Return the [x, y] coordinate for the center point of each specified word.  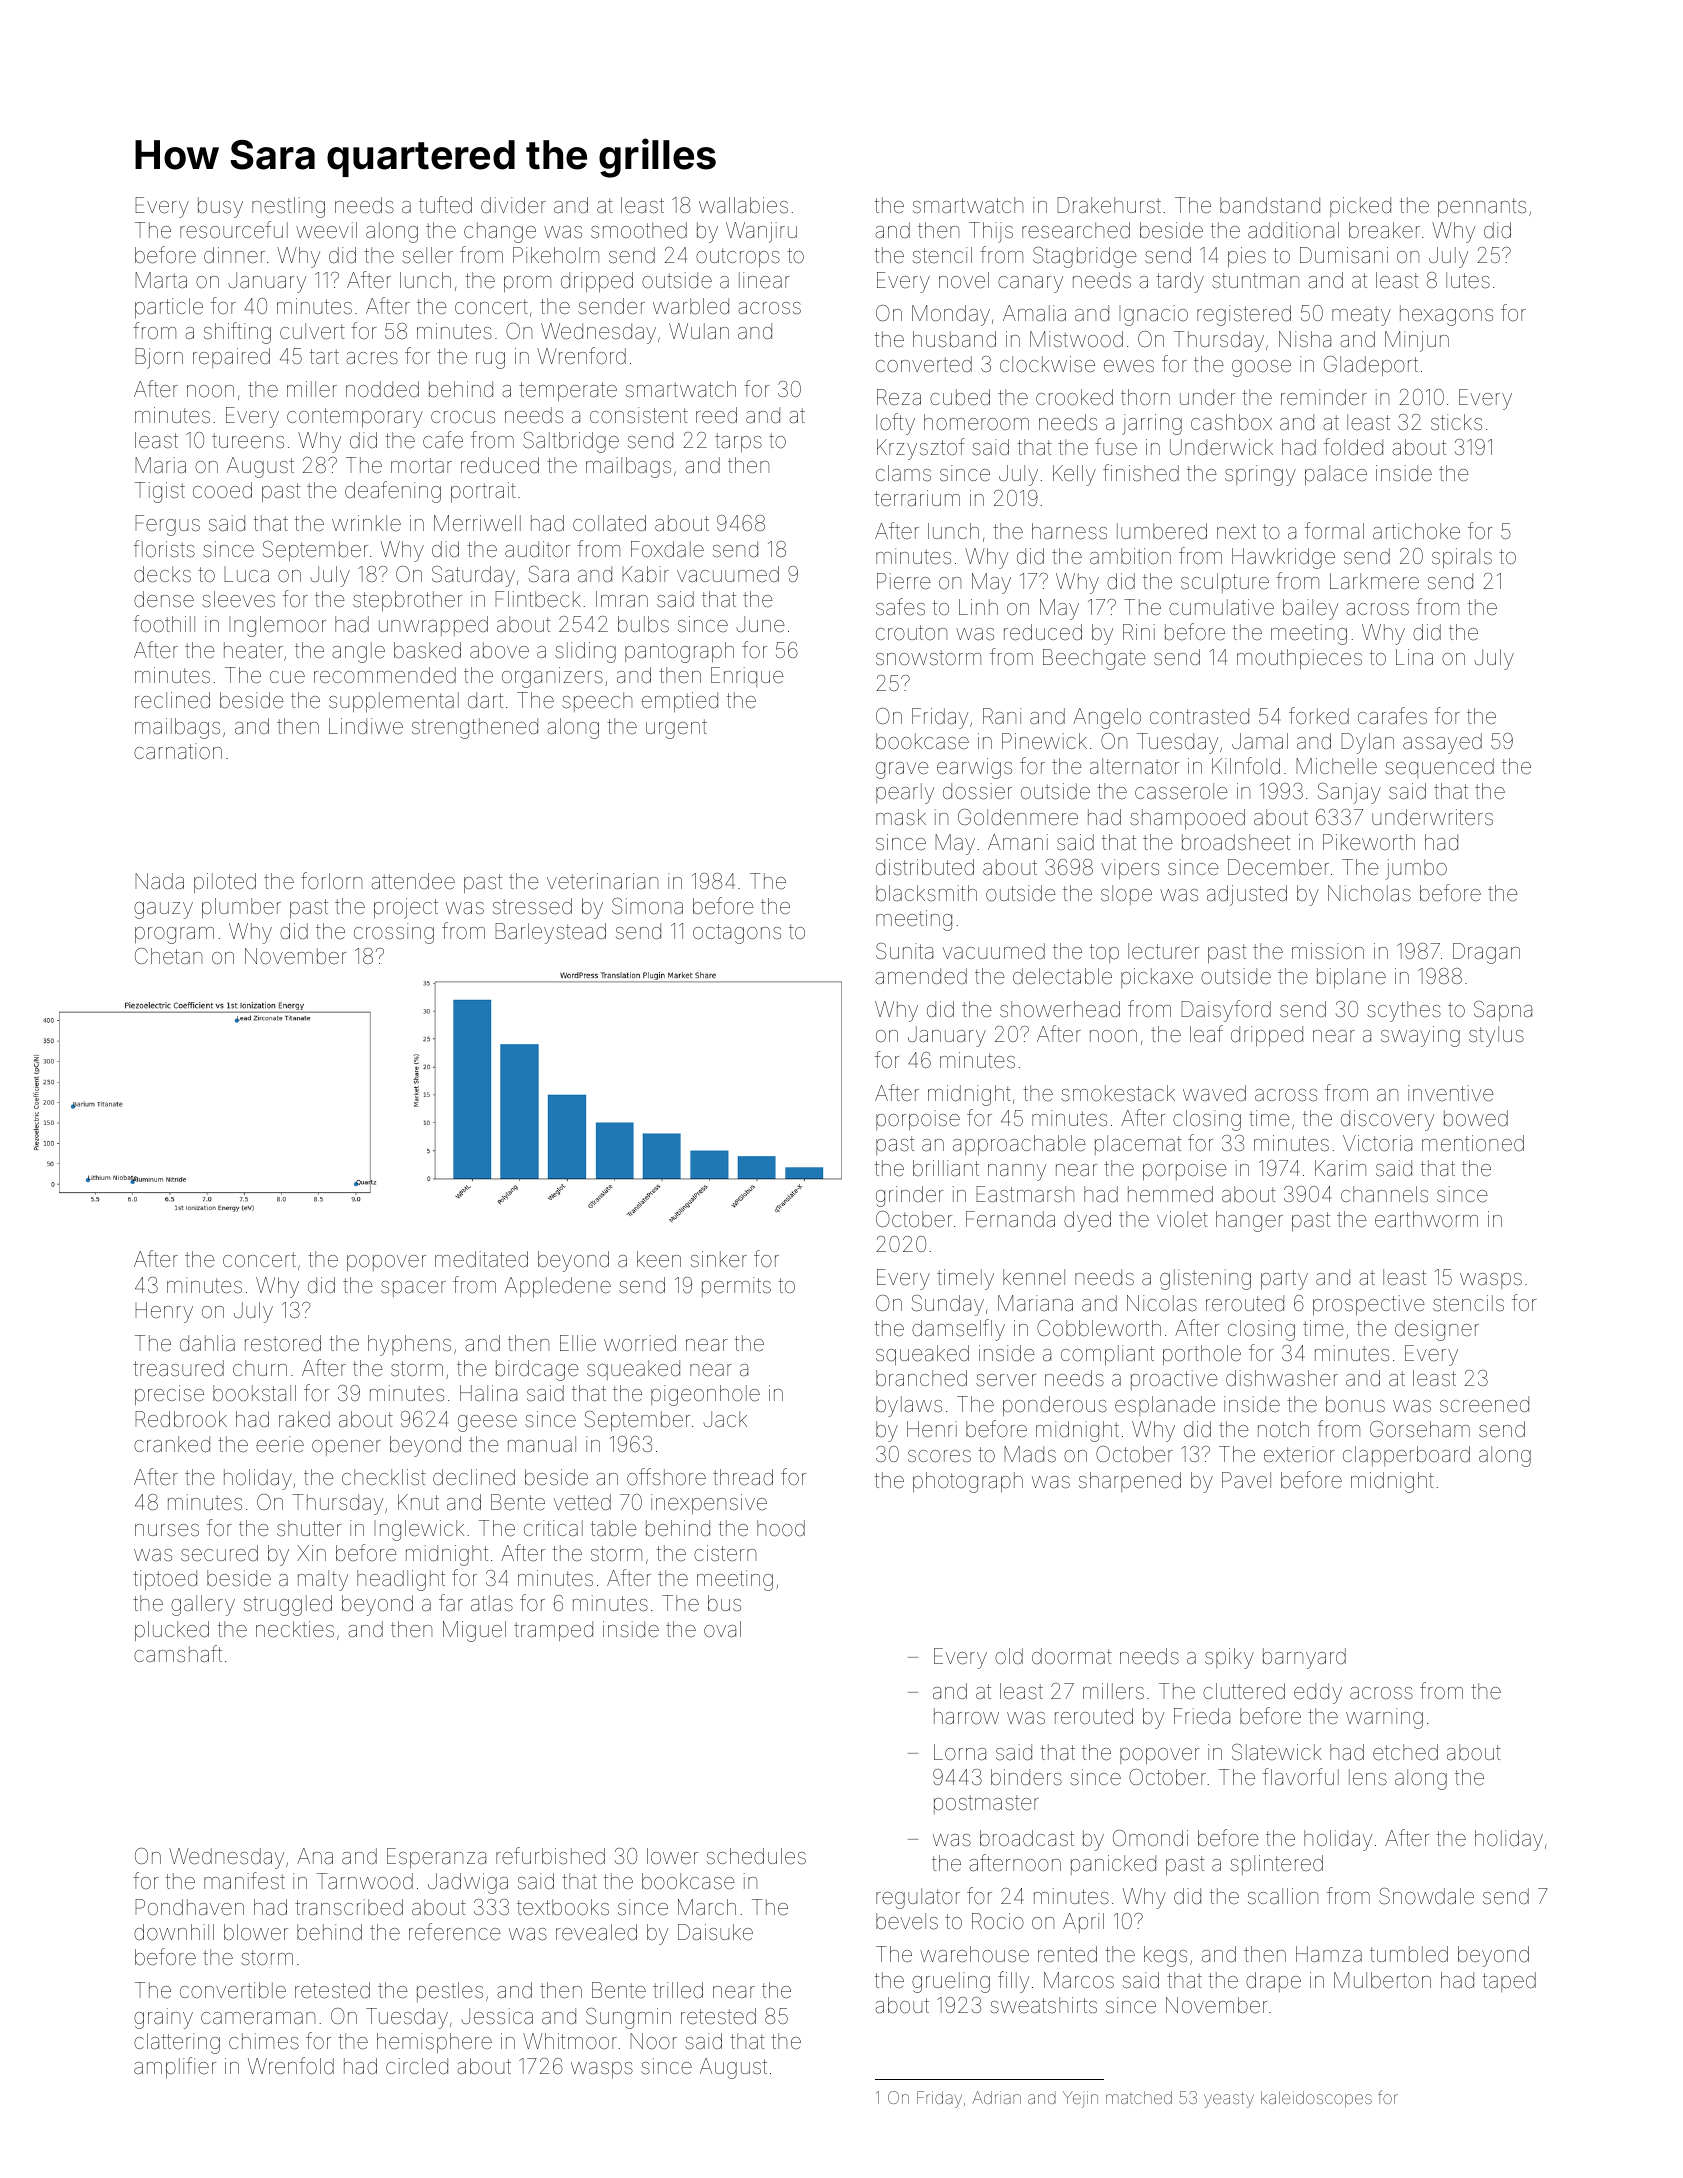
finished [1141, 472]
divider [513, 205]
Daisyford [1226, 1011]
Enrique [747, 677]
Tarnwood [365, 1881]
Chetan [168, 956]
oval [722, 1629]
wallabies [743, 205]
